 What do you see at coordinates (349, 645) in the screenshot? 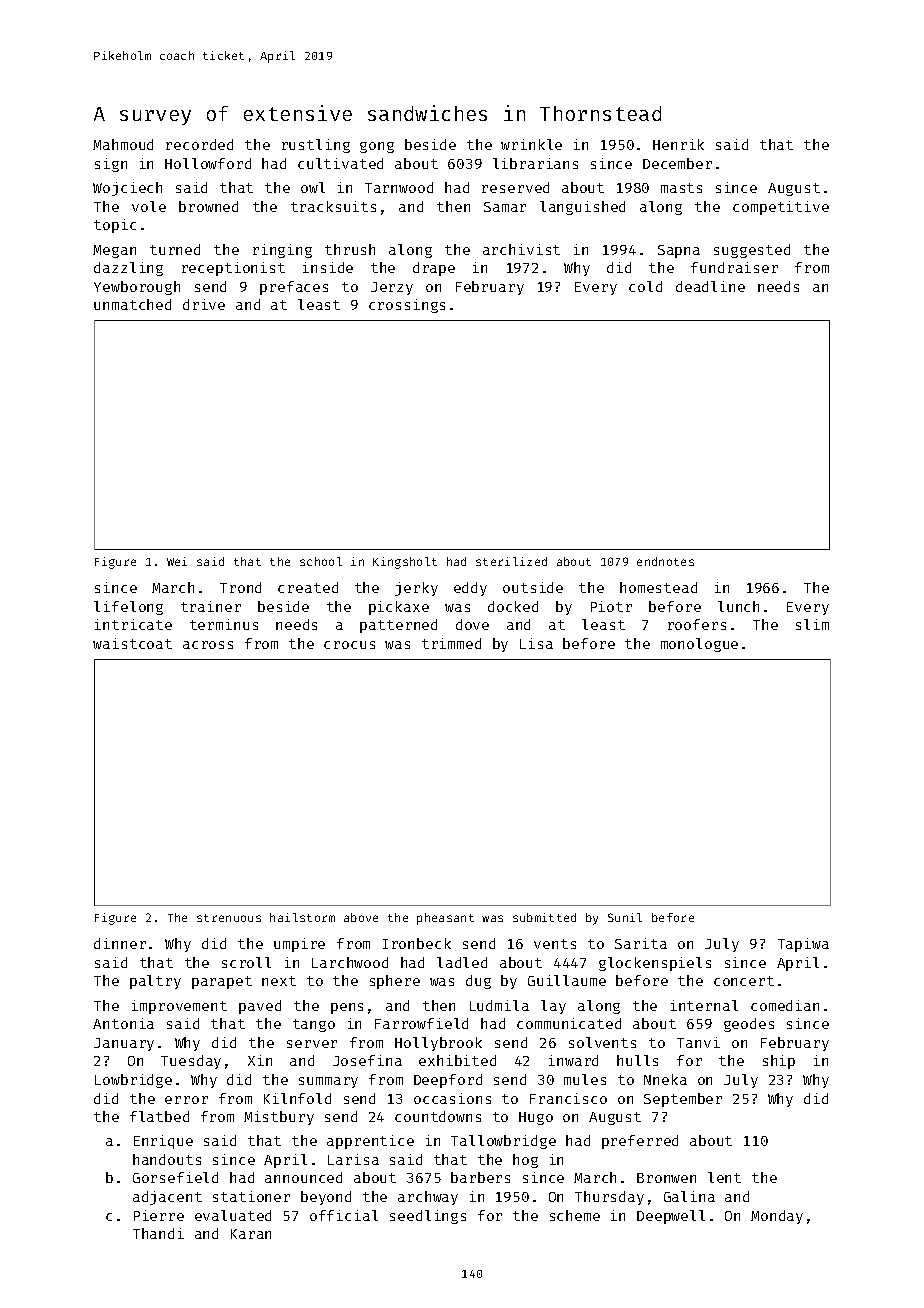
I see `crocus` at bounding box center [349, 645].
